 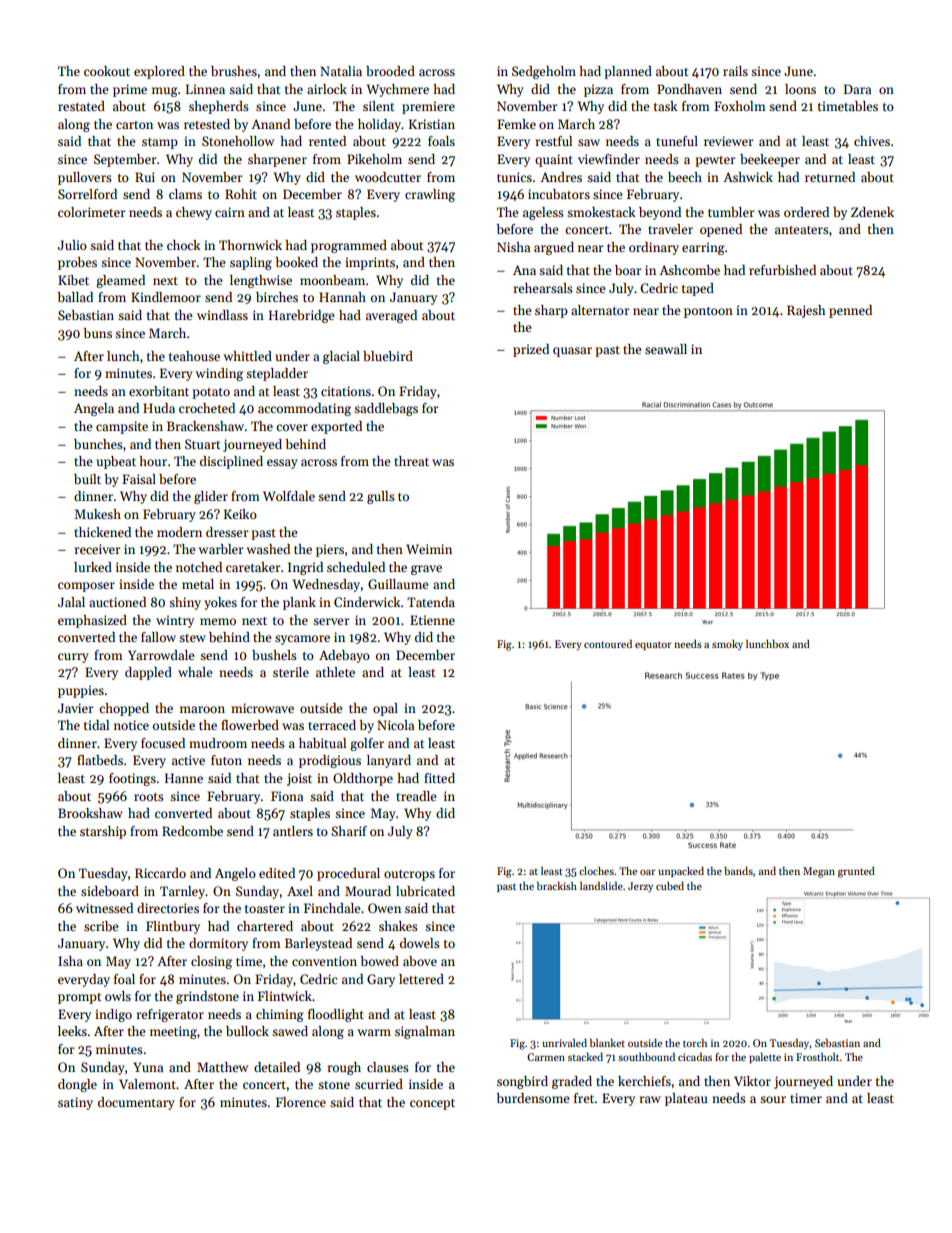 I want to click on built, so click(x=87, y=479).
